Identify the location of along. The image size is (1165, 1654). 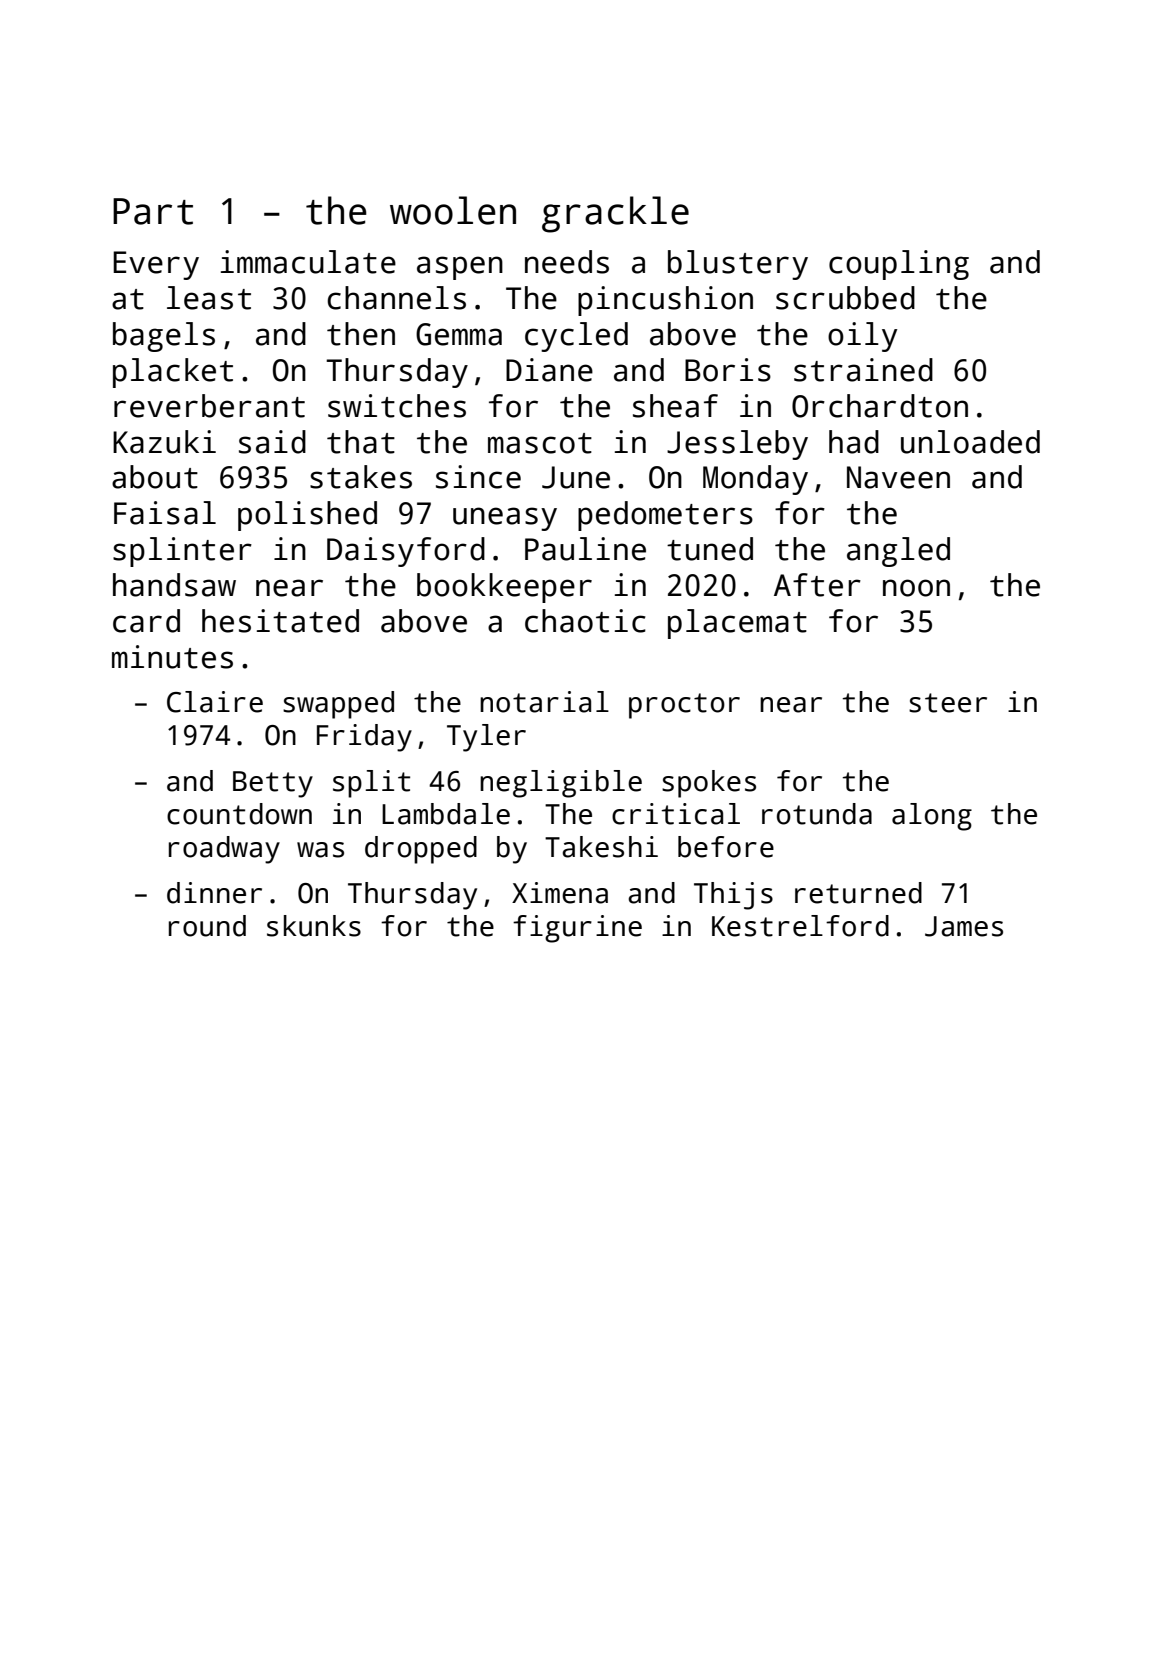
(932, 817).
